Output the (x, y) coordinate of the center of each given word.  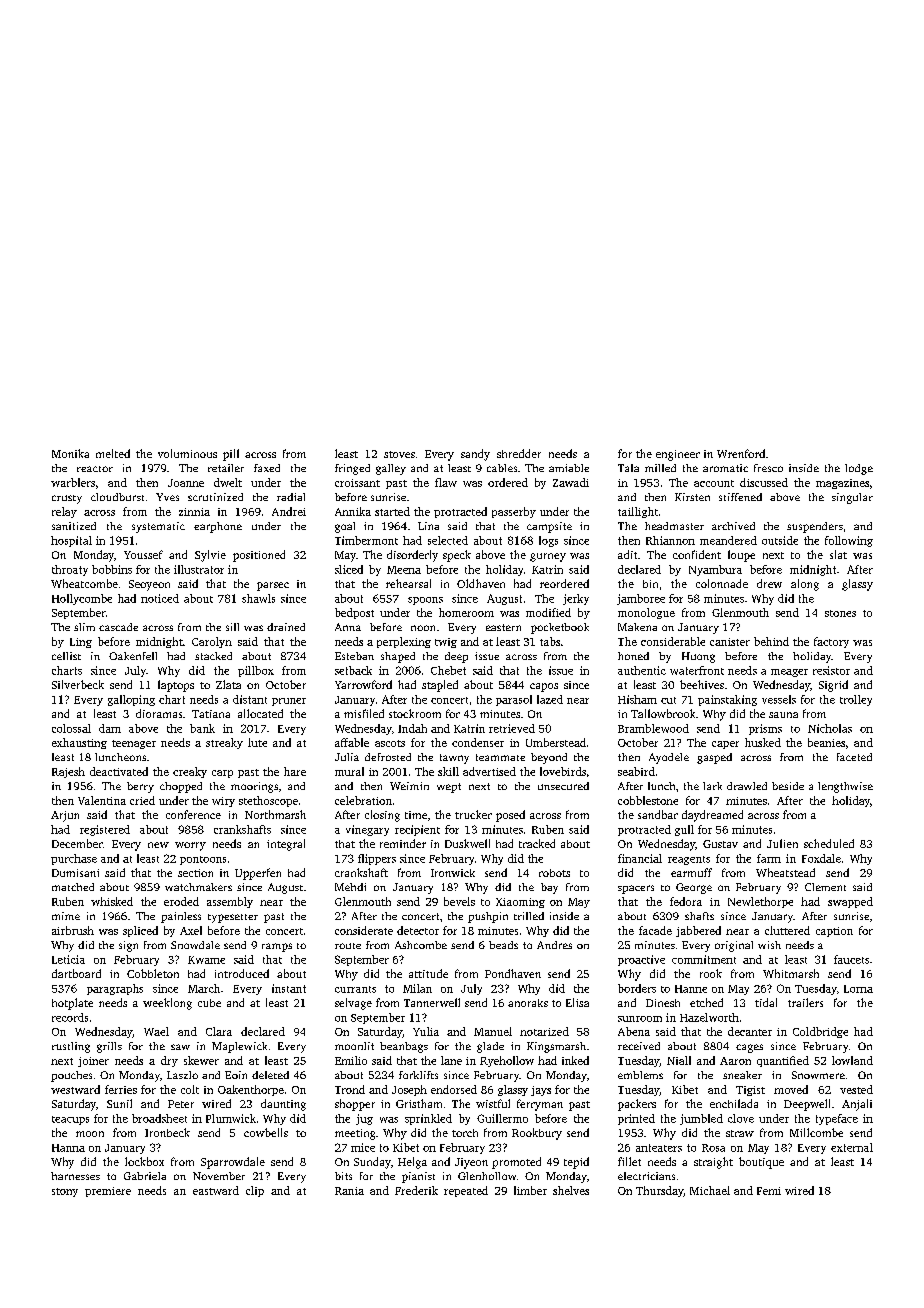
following (849, 541)
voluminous (187, 453)
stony (65, 1192)
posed (510, 816)
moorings (254, 787)
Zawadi (571, 482)
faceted (854, 757)
